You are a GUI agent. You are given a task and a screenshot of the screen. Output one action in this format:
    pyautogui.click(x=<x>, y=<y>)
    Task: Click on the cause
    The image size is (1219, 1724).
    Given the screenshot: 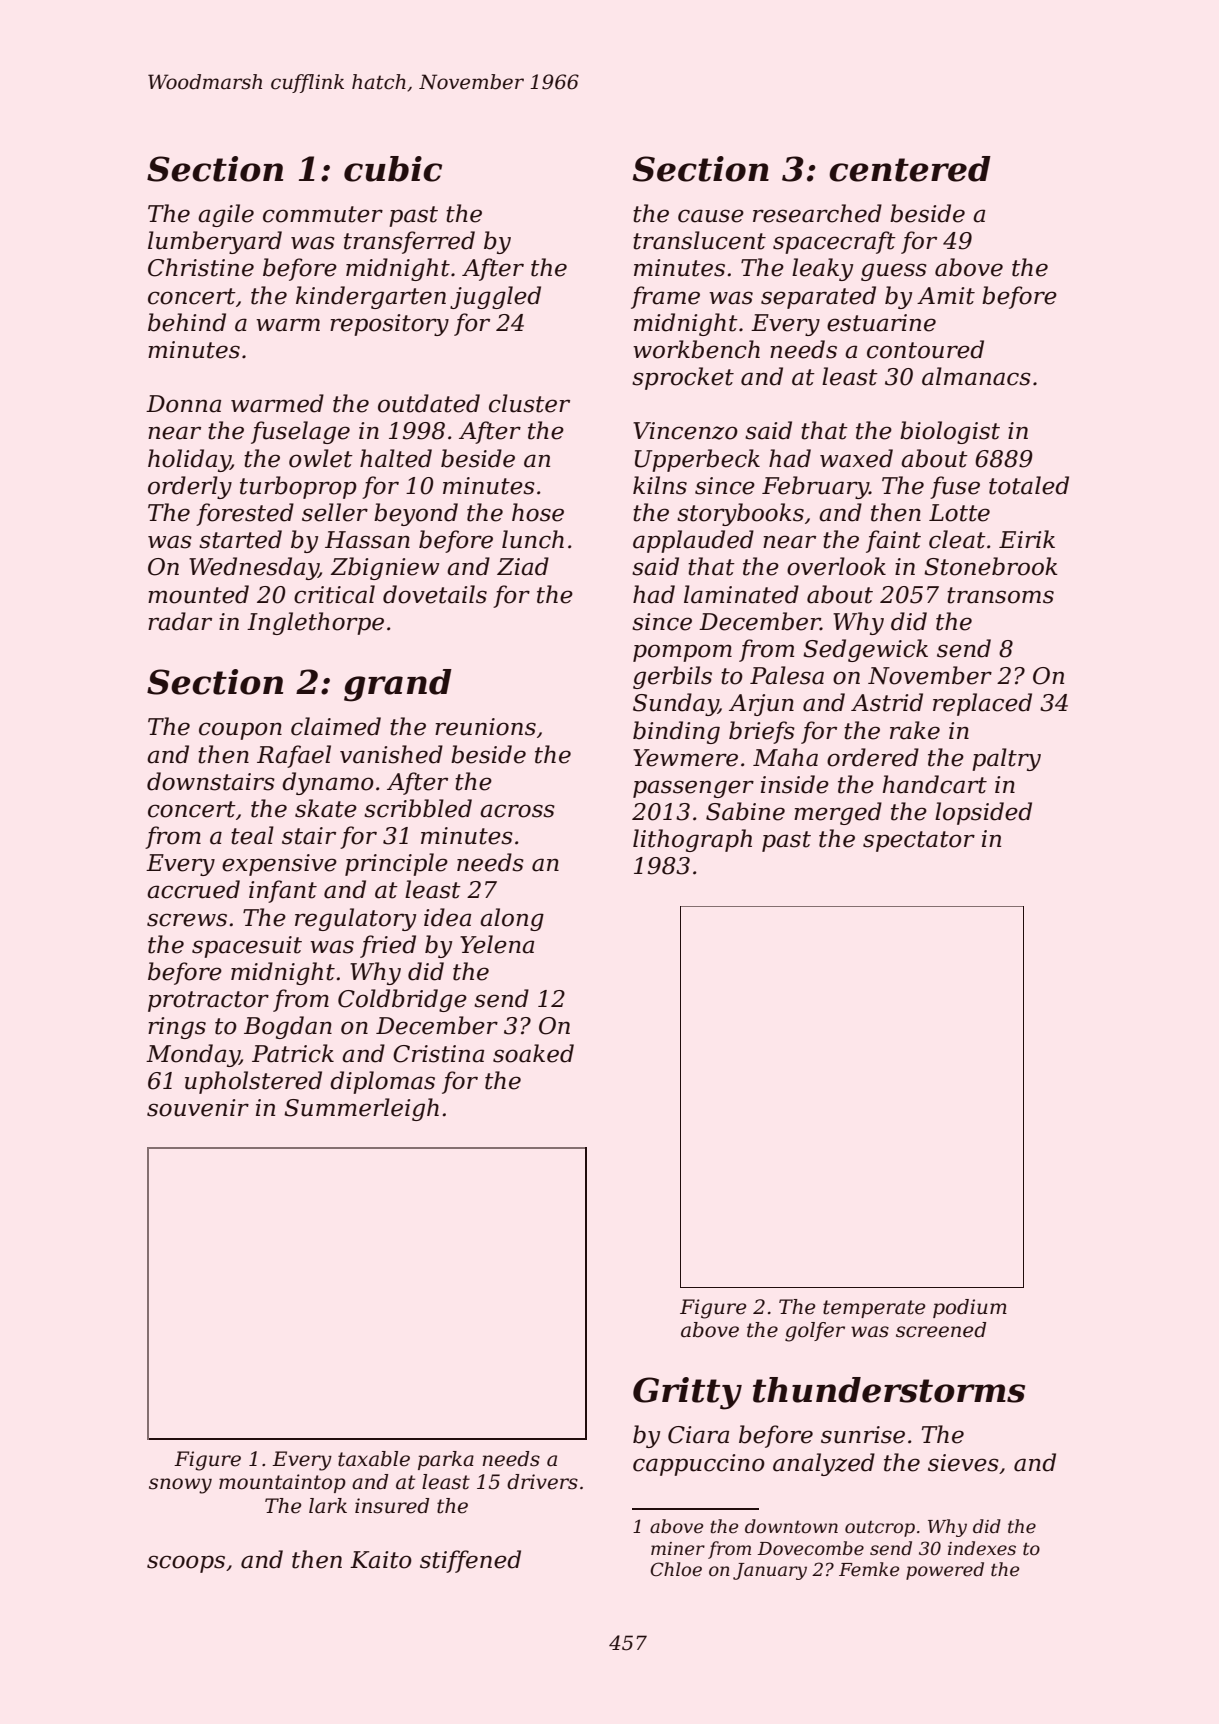 What is the action you would take?
    pyautogui.click(x=711, y=216)
